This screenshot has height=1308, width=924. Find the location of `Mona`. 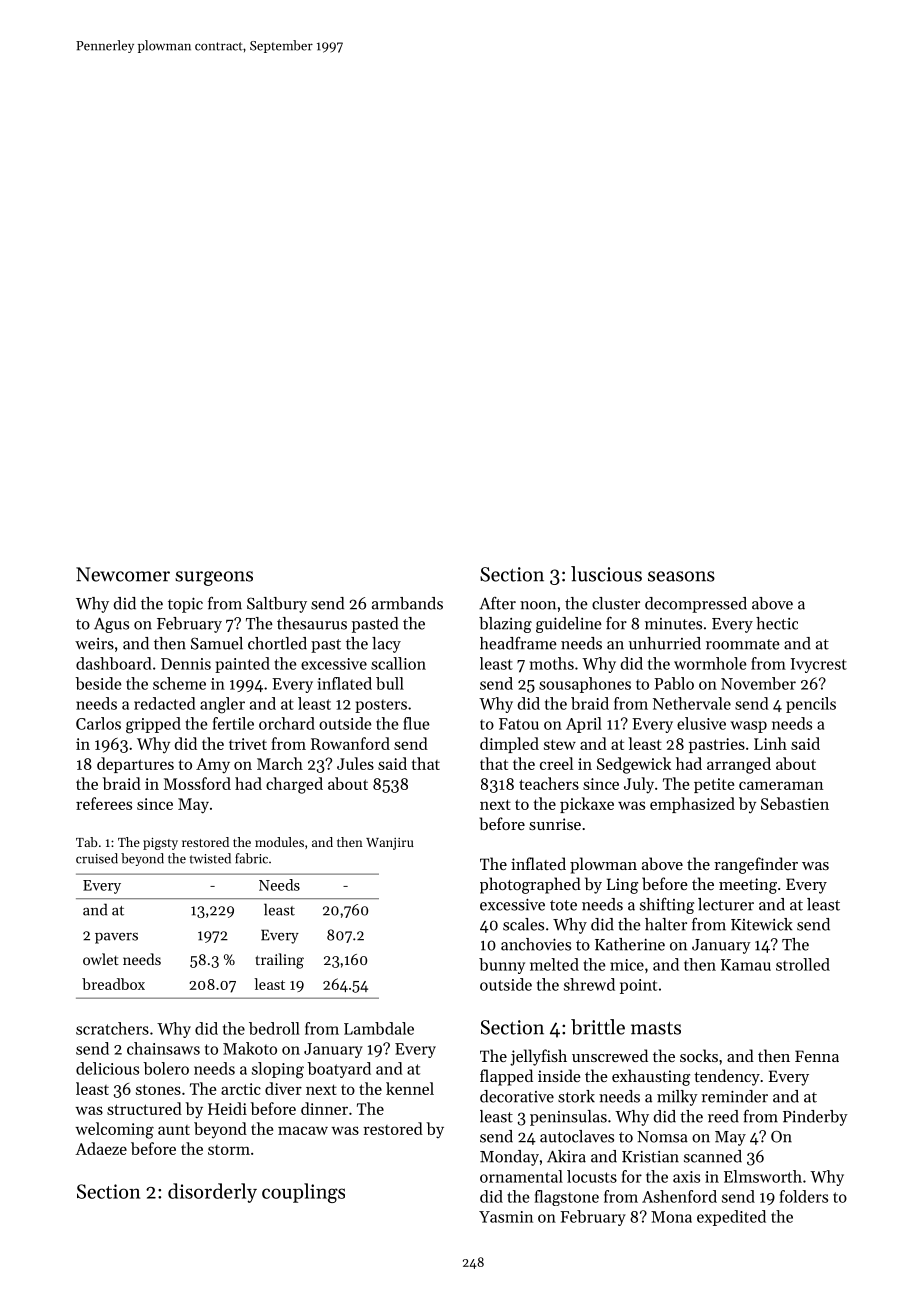

Mona is located at coordinates (671, 1217).
